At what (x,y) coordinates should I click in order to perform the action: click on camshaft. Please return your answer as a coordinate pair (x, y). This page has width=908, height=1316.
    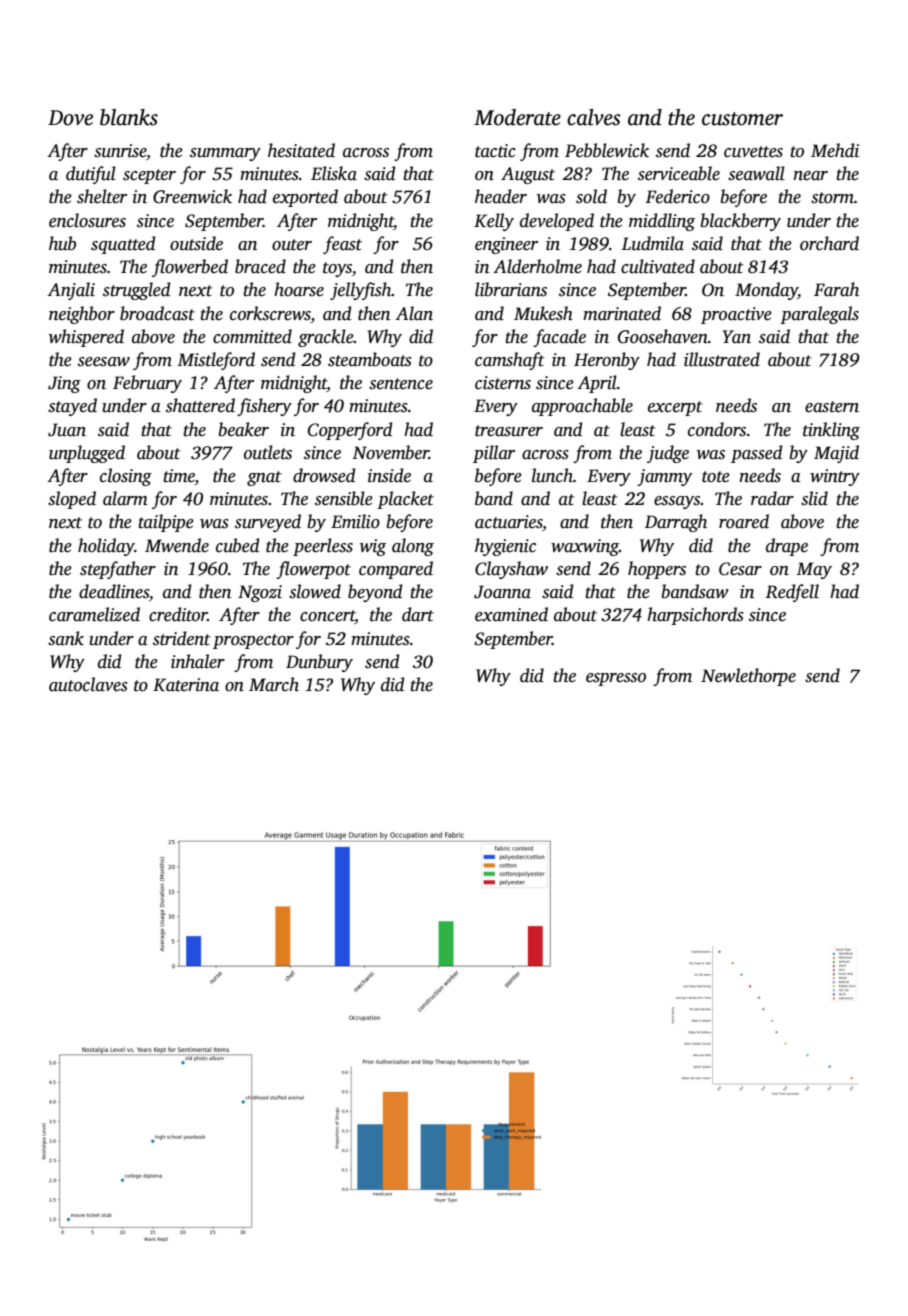
    Looking at the image, I should click on (509, 361).
